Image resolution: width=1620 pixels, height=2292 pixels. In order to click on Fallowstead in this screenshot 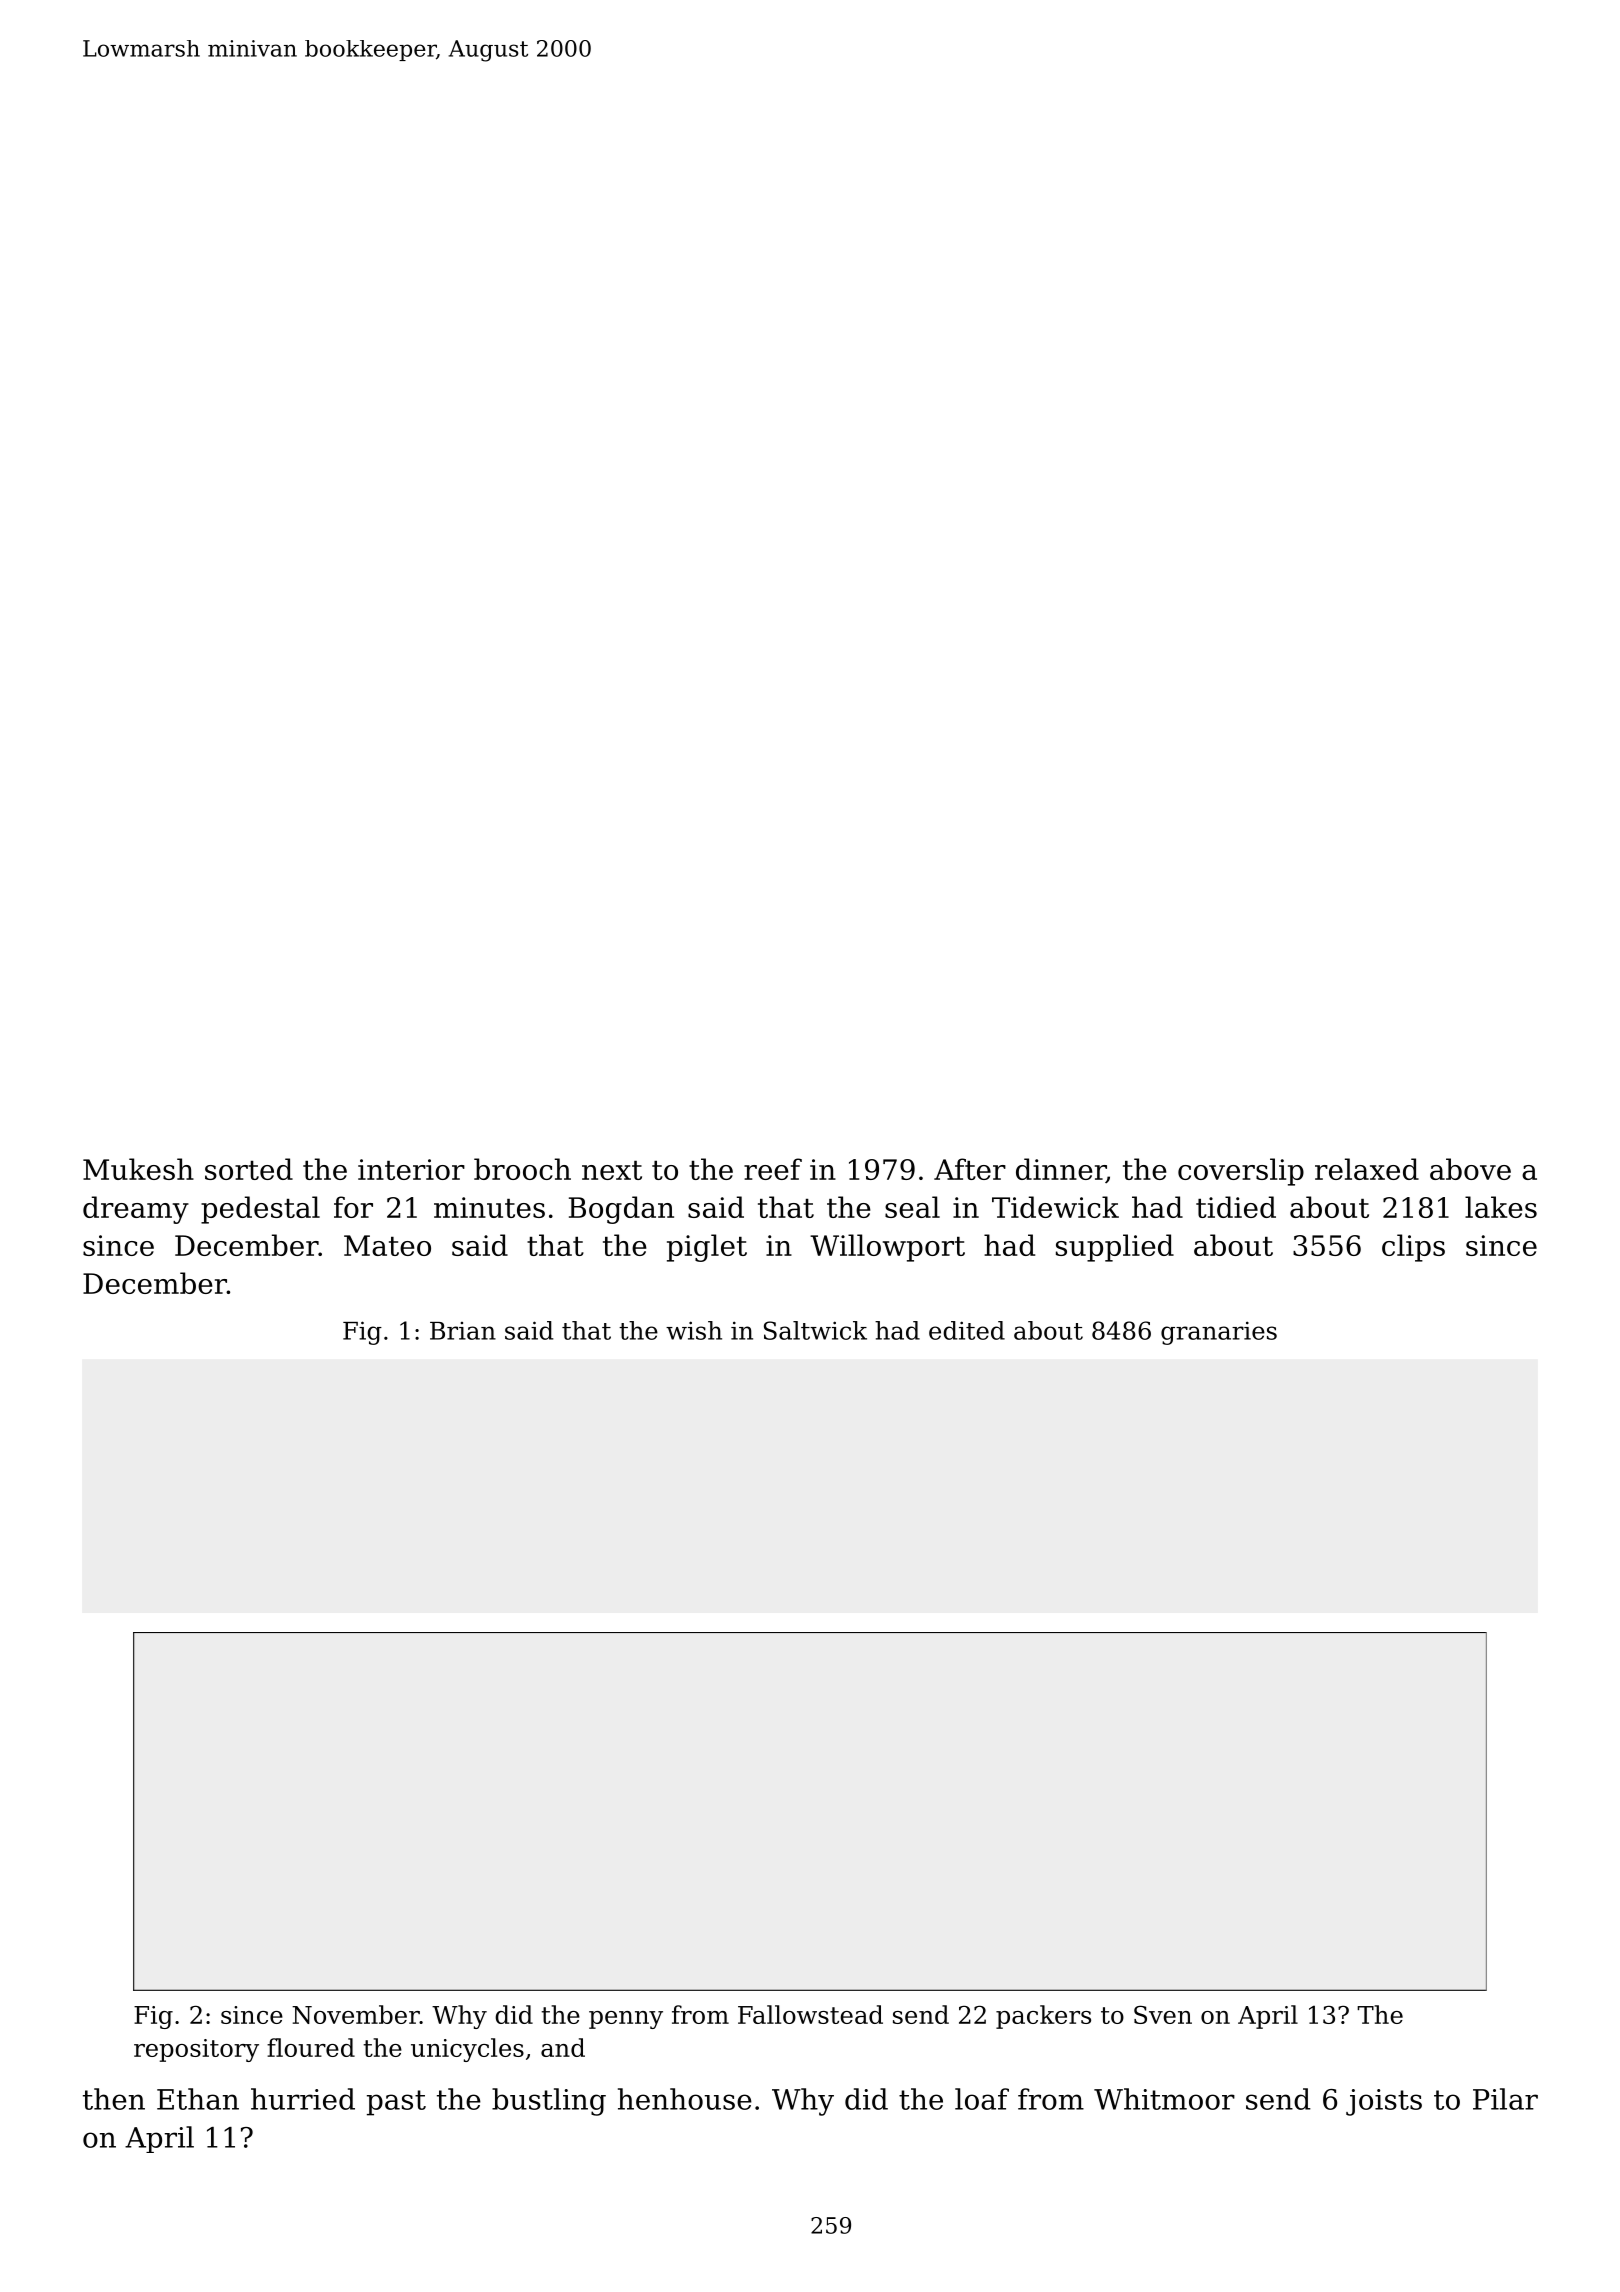, I will do `click(810, 2014)`.
